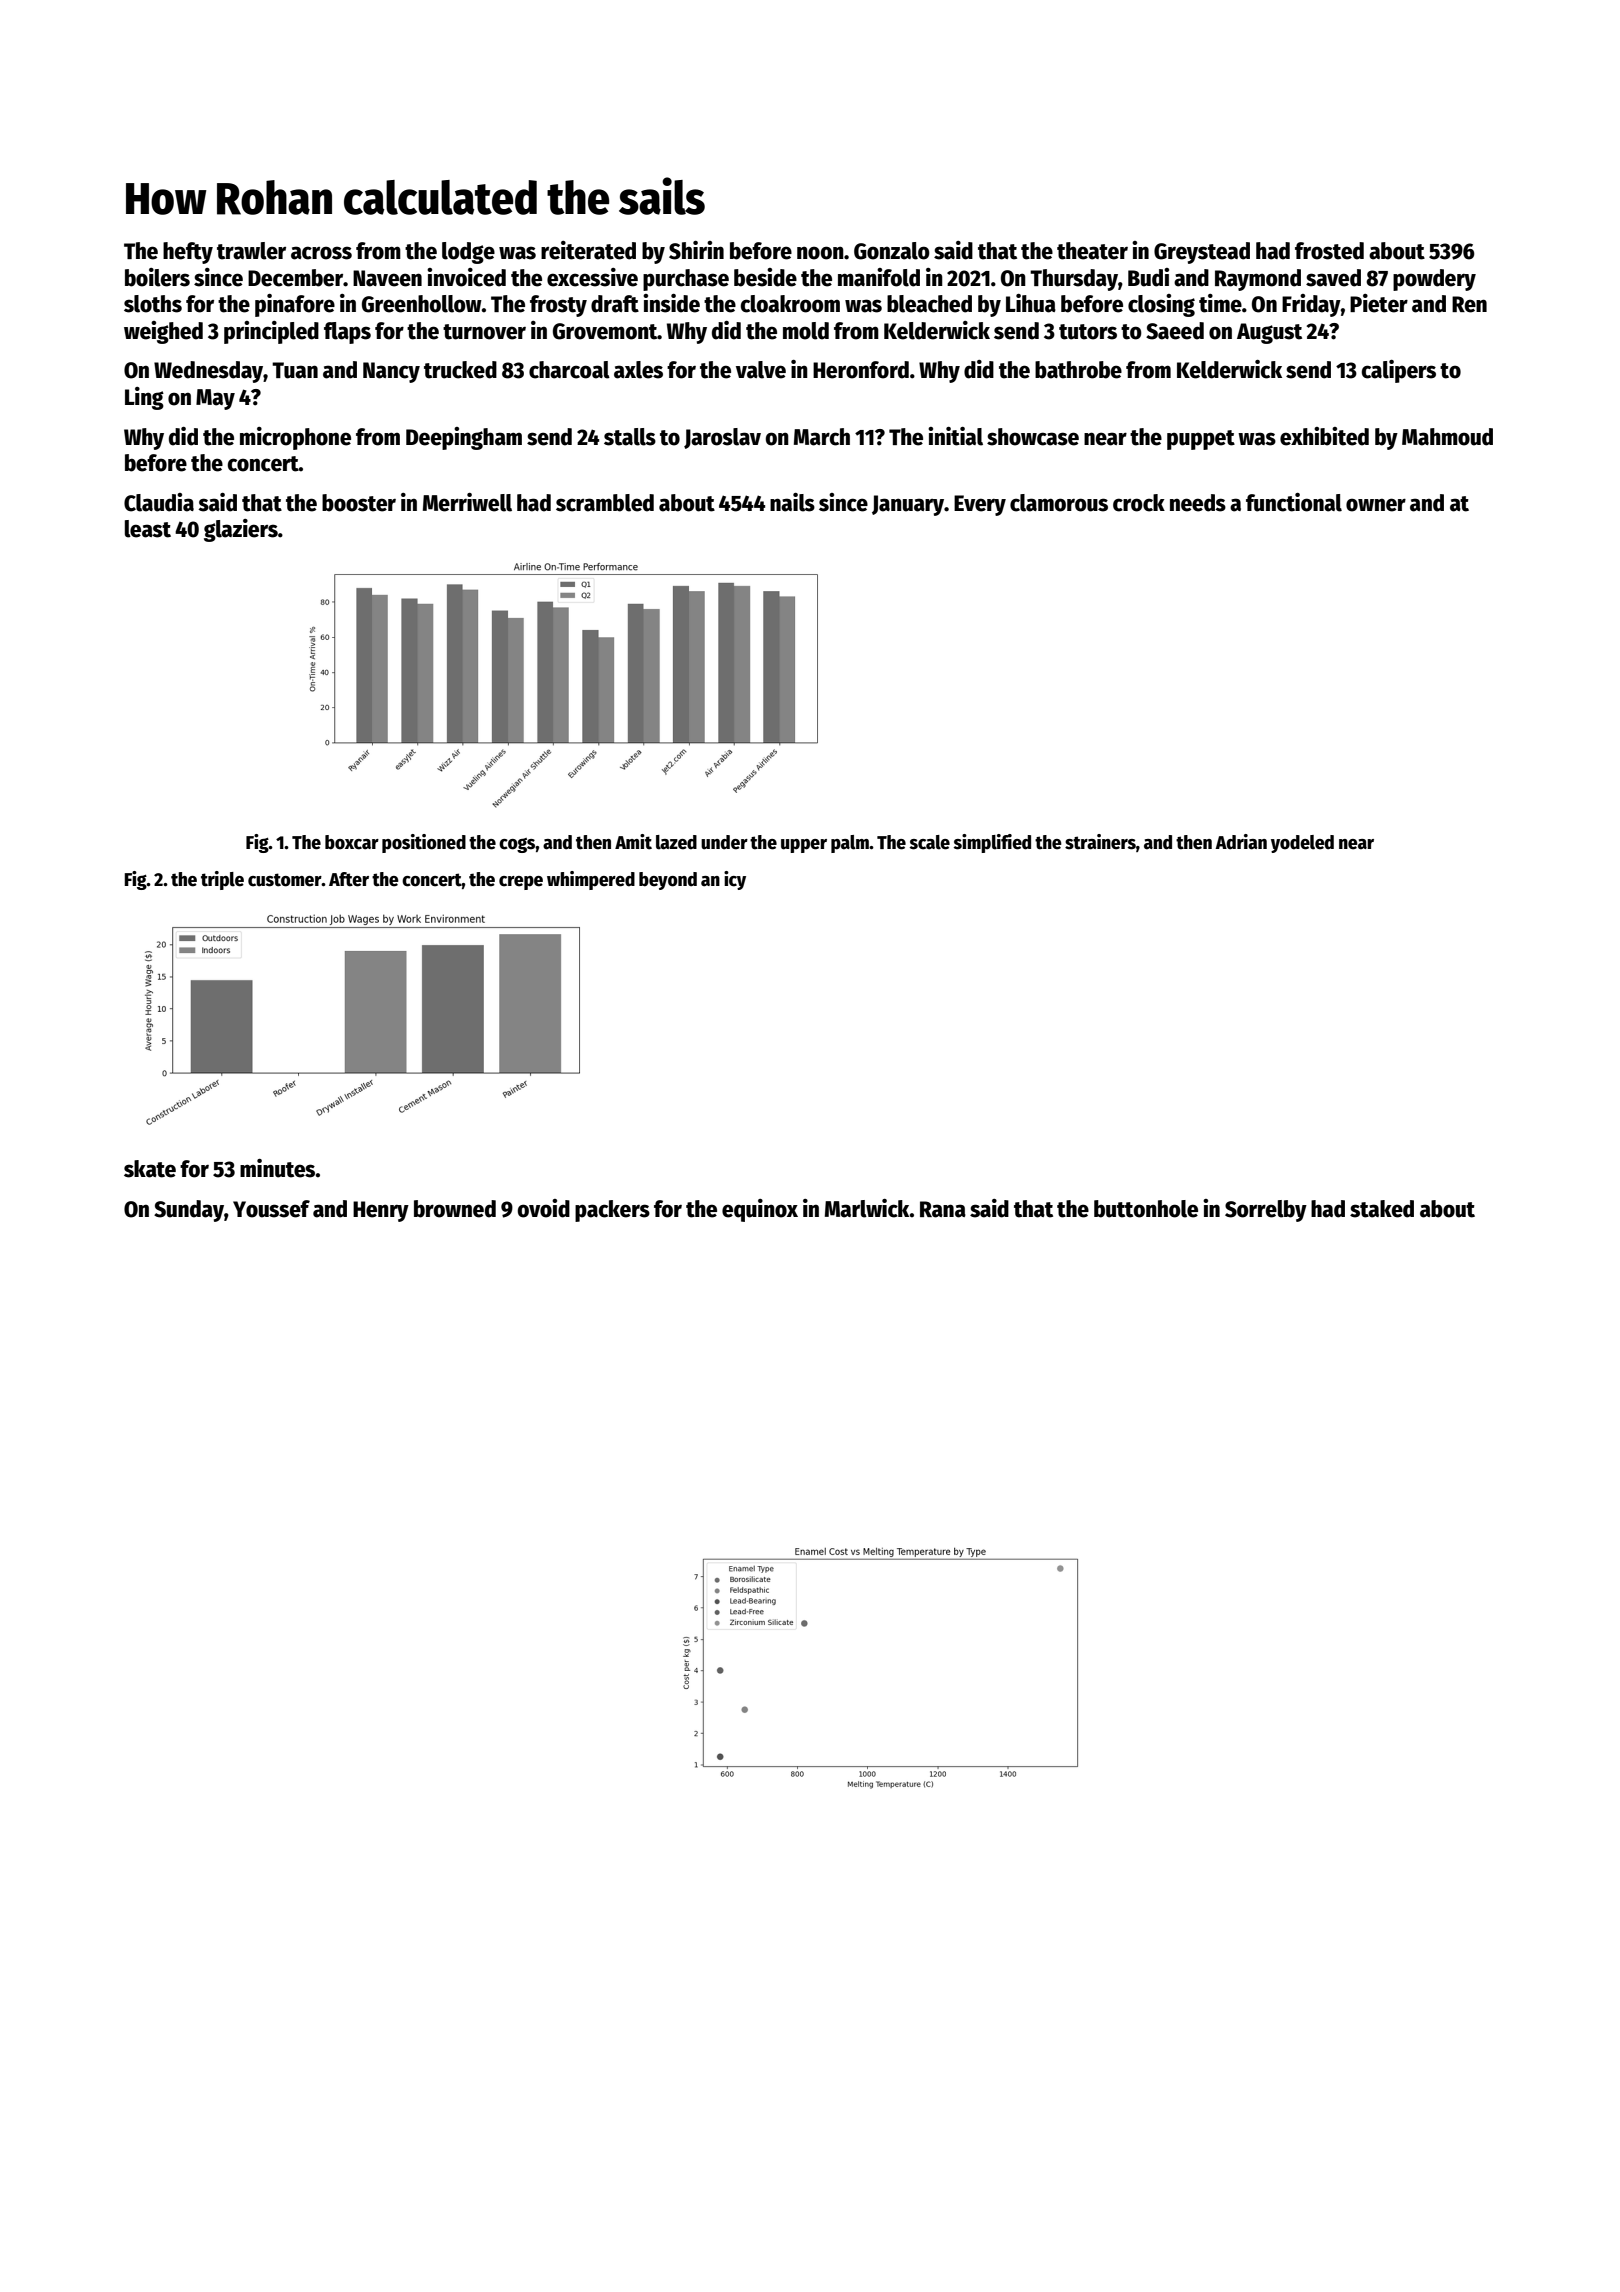 Image resolution: width=1620 pixels, height=2292 pixels. Describe the element at coordinates (352, 842) in the page. I see `boxcar` at that location.
